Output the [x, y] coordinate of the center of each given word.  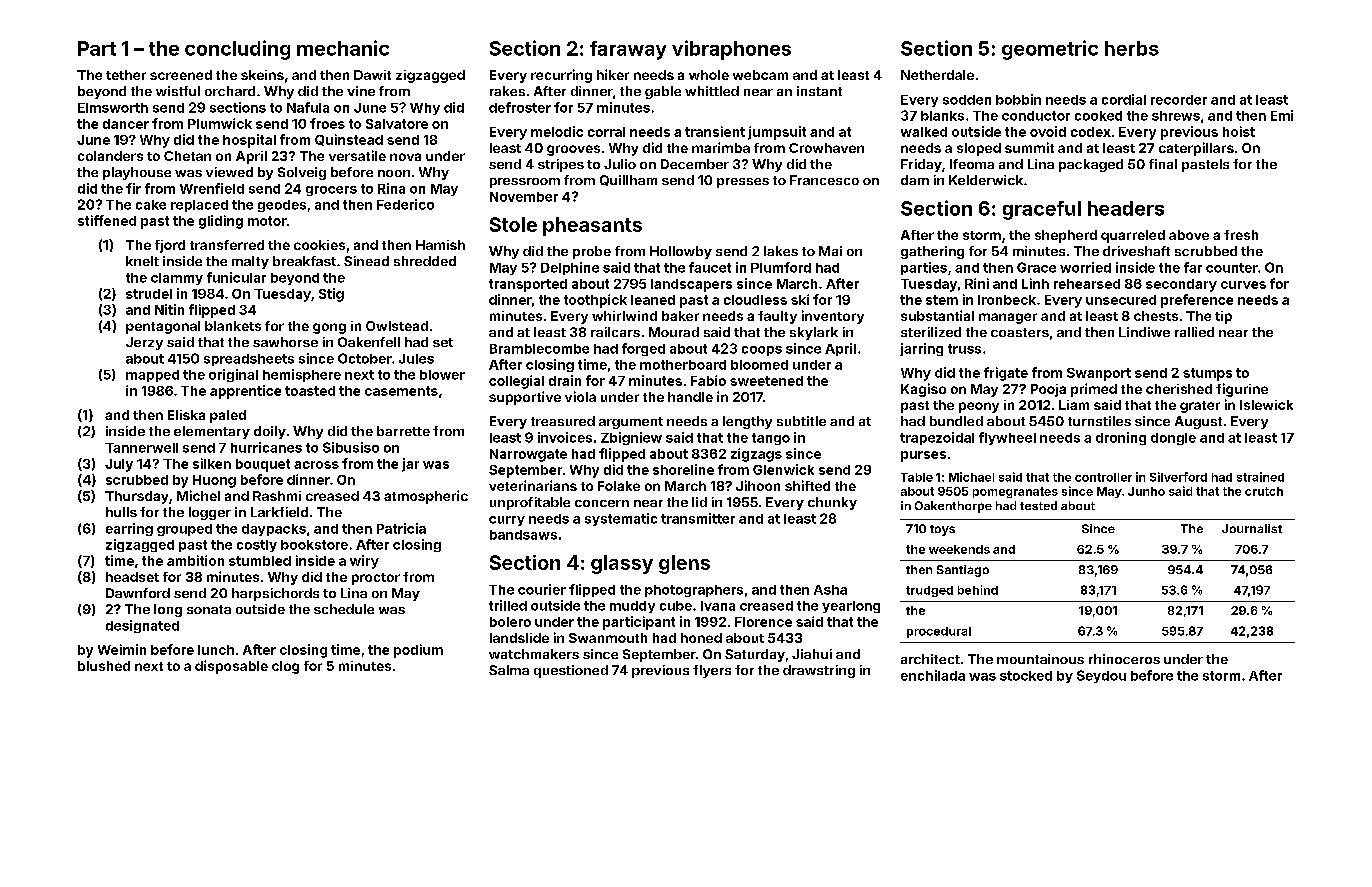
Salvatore [397, 124]
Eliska [186, 415]
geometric [1050, 50]
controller [1103, 477]
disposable [231, 667]
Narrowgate [528, 455]
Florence [763, 622]
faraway [628, 50]
